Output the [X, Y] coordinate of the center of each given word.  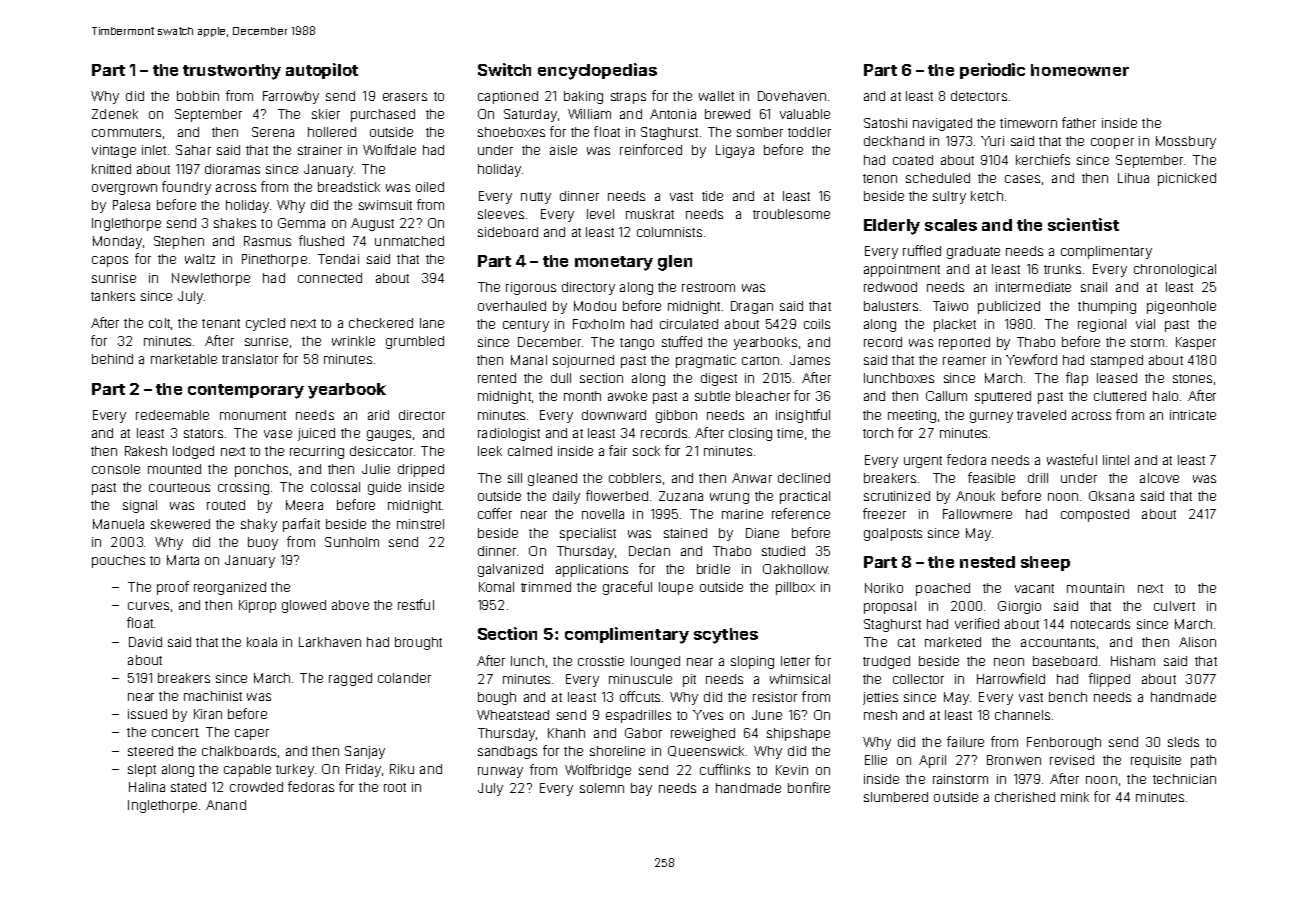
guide [384, 488]
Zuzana [681, 496]
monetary [614, 263]
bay [641, 789]
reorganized [230, 588]
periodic [992, 71]
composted [1095, 515]
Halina [147, 787]
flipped [1109, 680]
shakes [235, 223]
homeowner [1080, 70]
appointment [902, 270]
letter [795, 661]
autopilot [322, 71]
